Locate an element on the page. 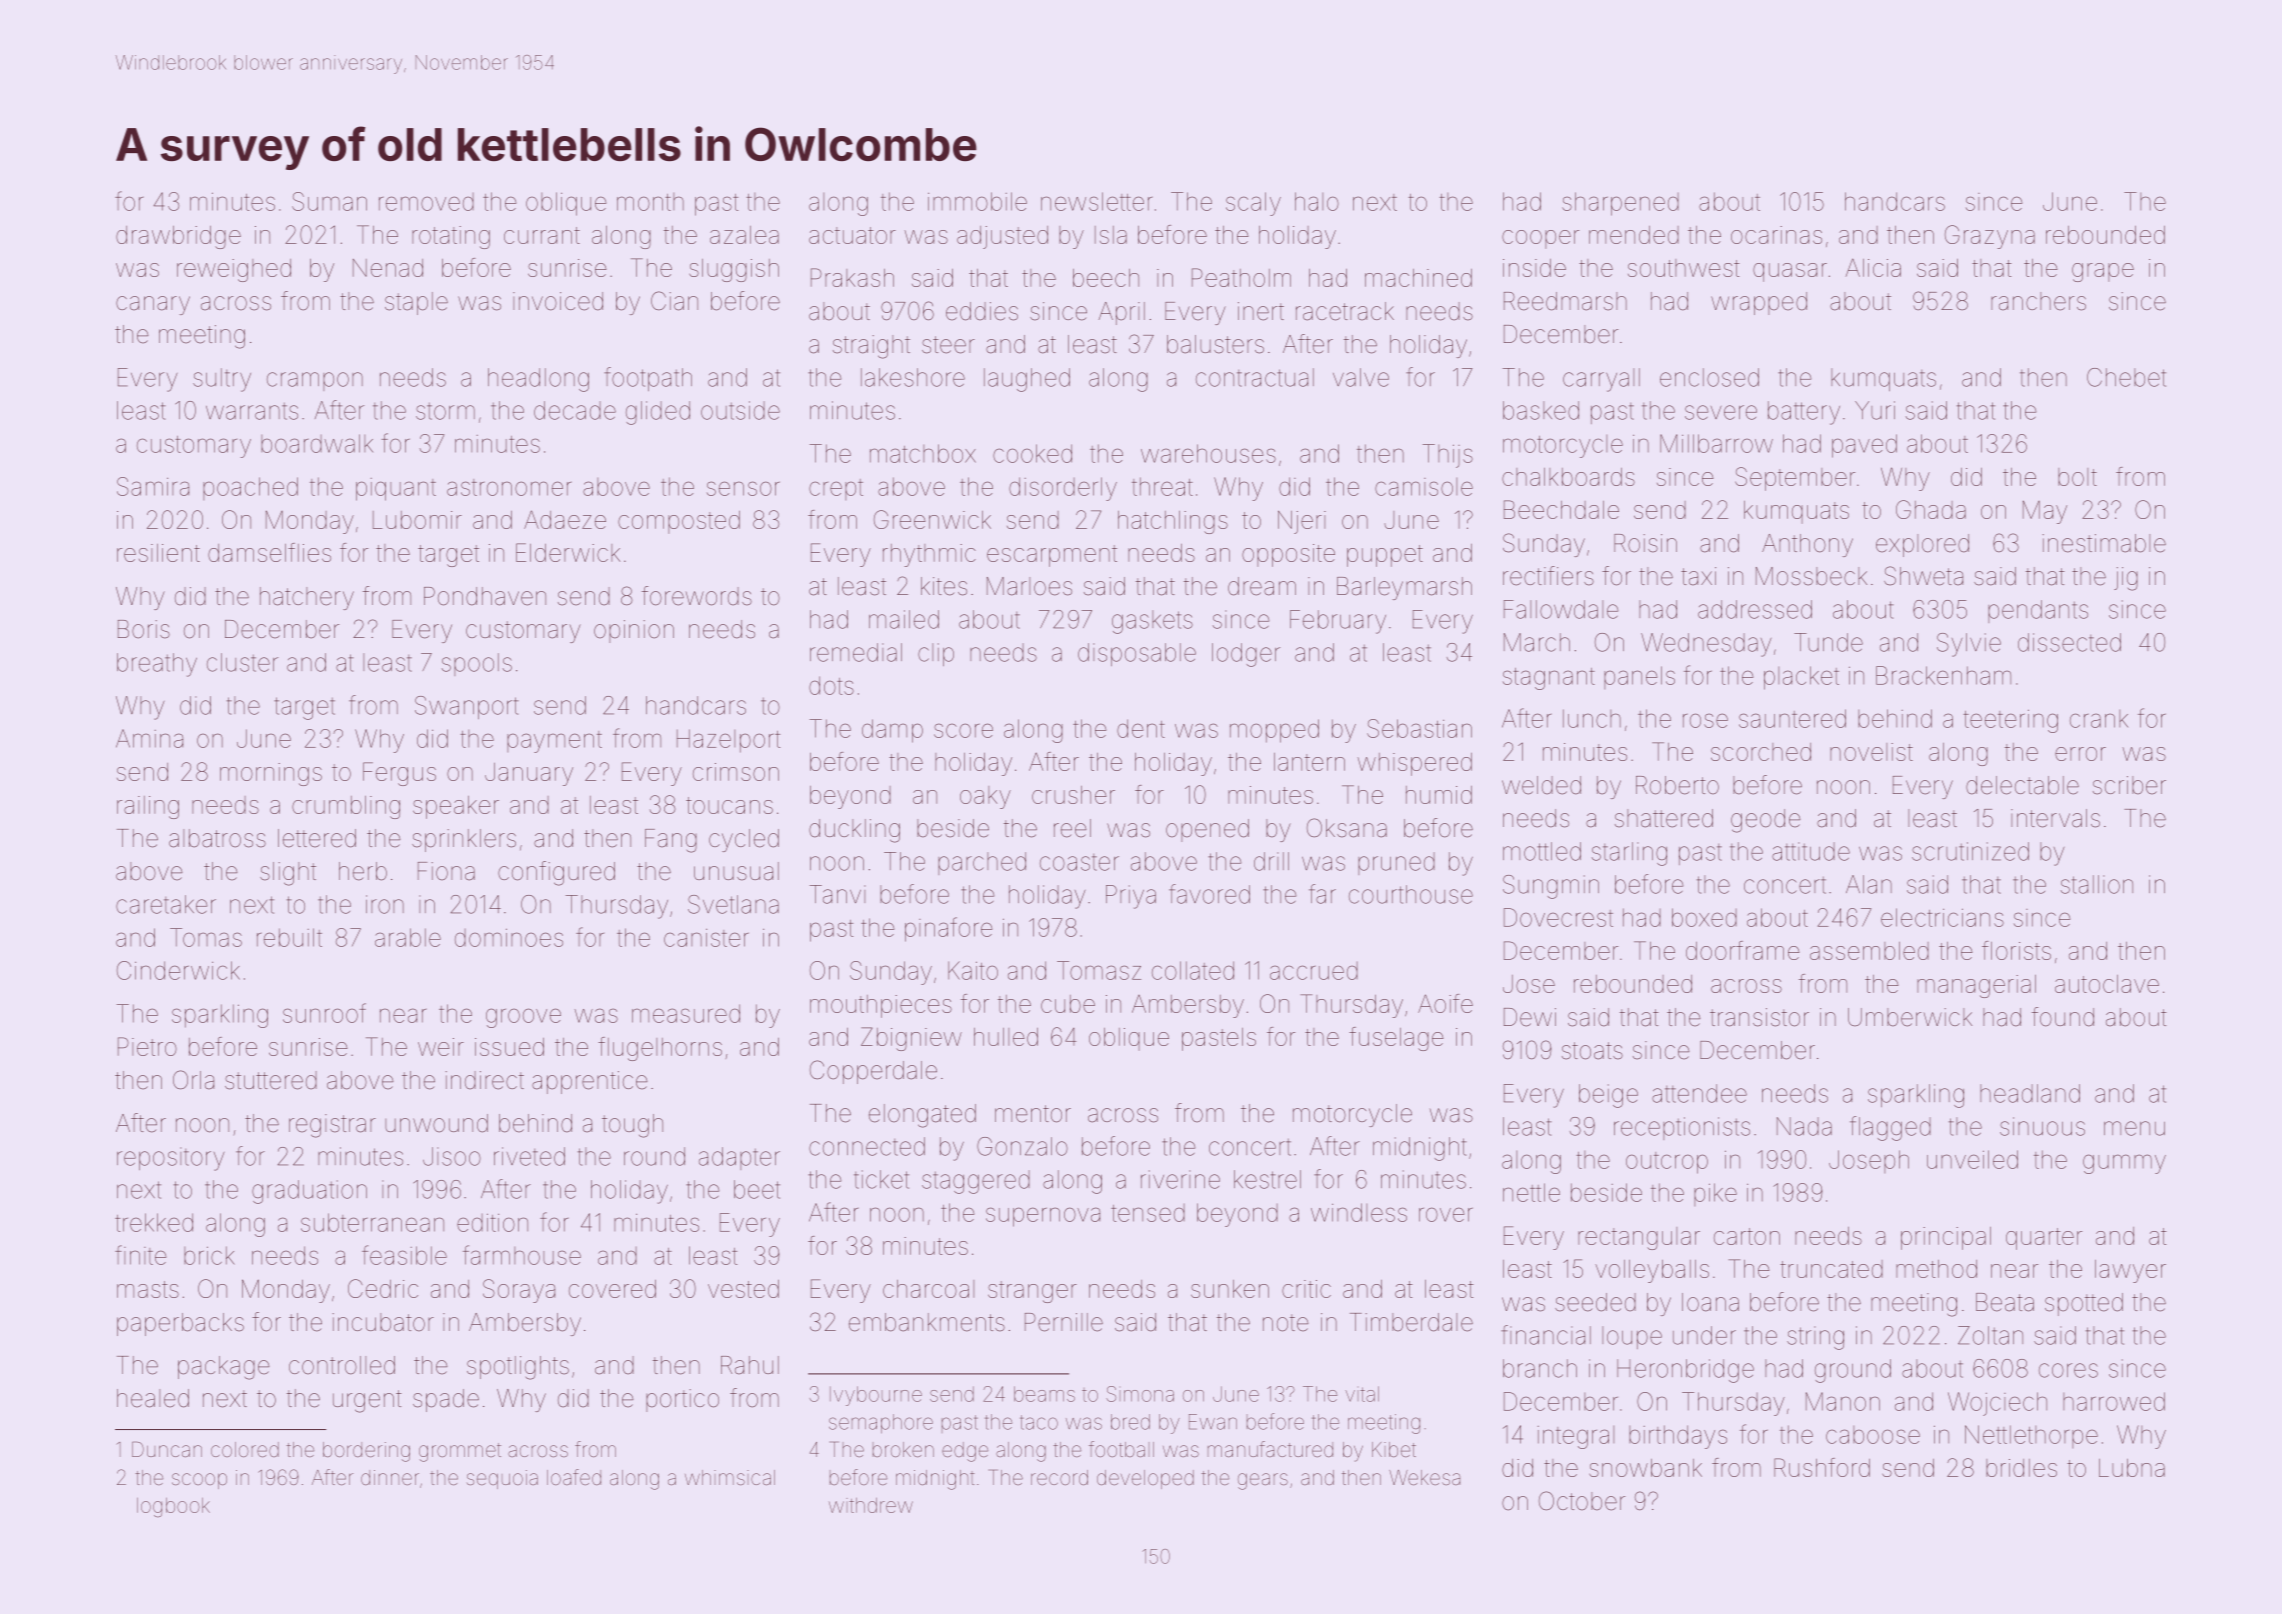 This document has height=1614, width=2282. Isla is located at coordinates (1111, 235).
